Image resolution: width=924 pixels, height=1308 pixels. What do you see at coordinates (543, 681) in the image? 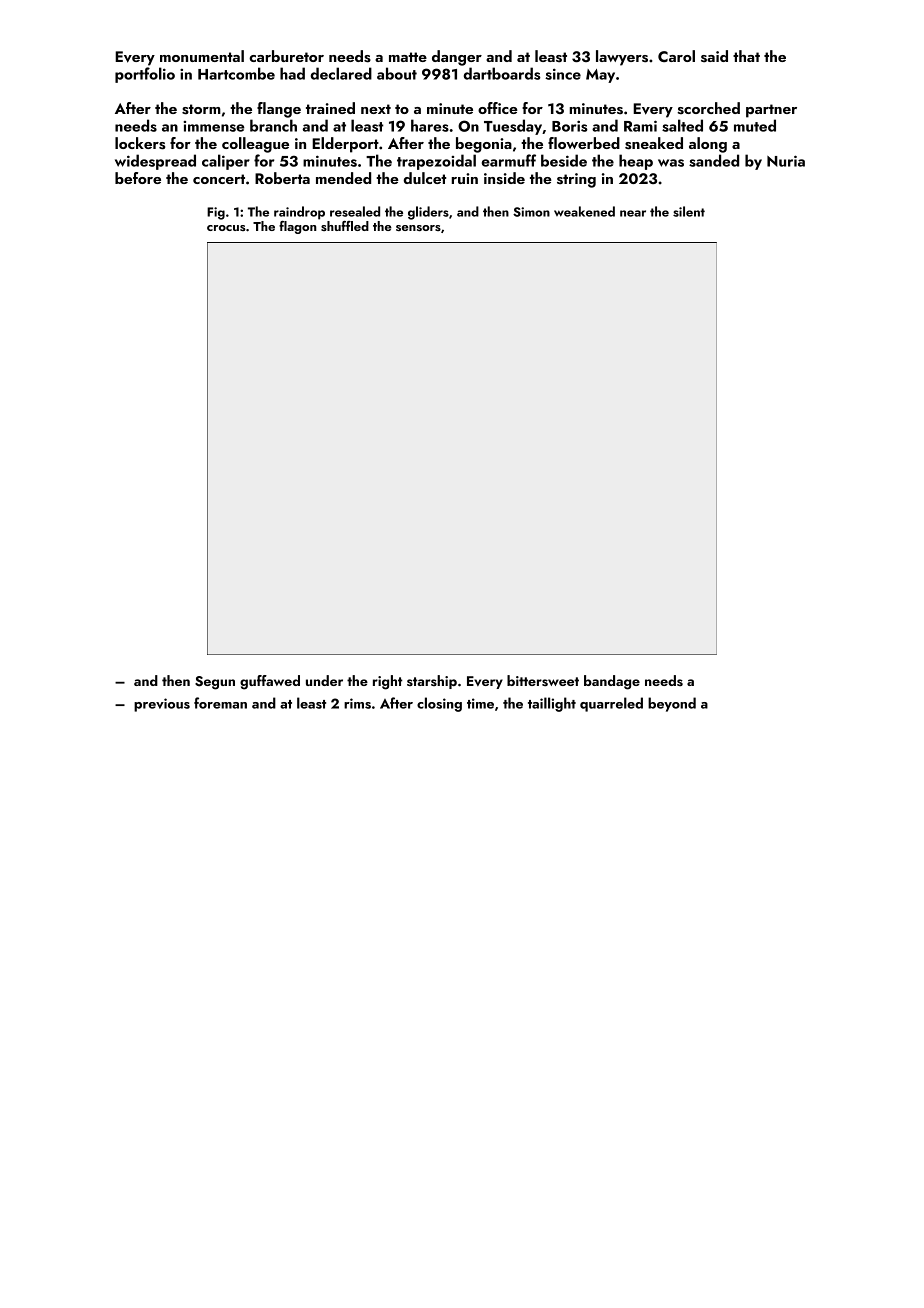
I see `bittersweet` at bounding box center [543, 681].
